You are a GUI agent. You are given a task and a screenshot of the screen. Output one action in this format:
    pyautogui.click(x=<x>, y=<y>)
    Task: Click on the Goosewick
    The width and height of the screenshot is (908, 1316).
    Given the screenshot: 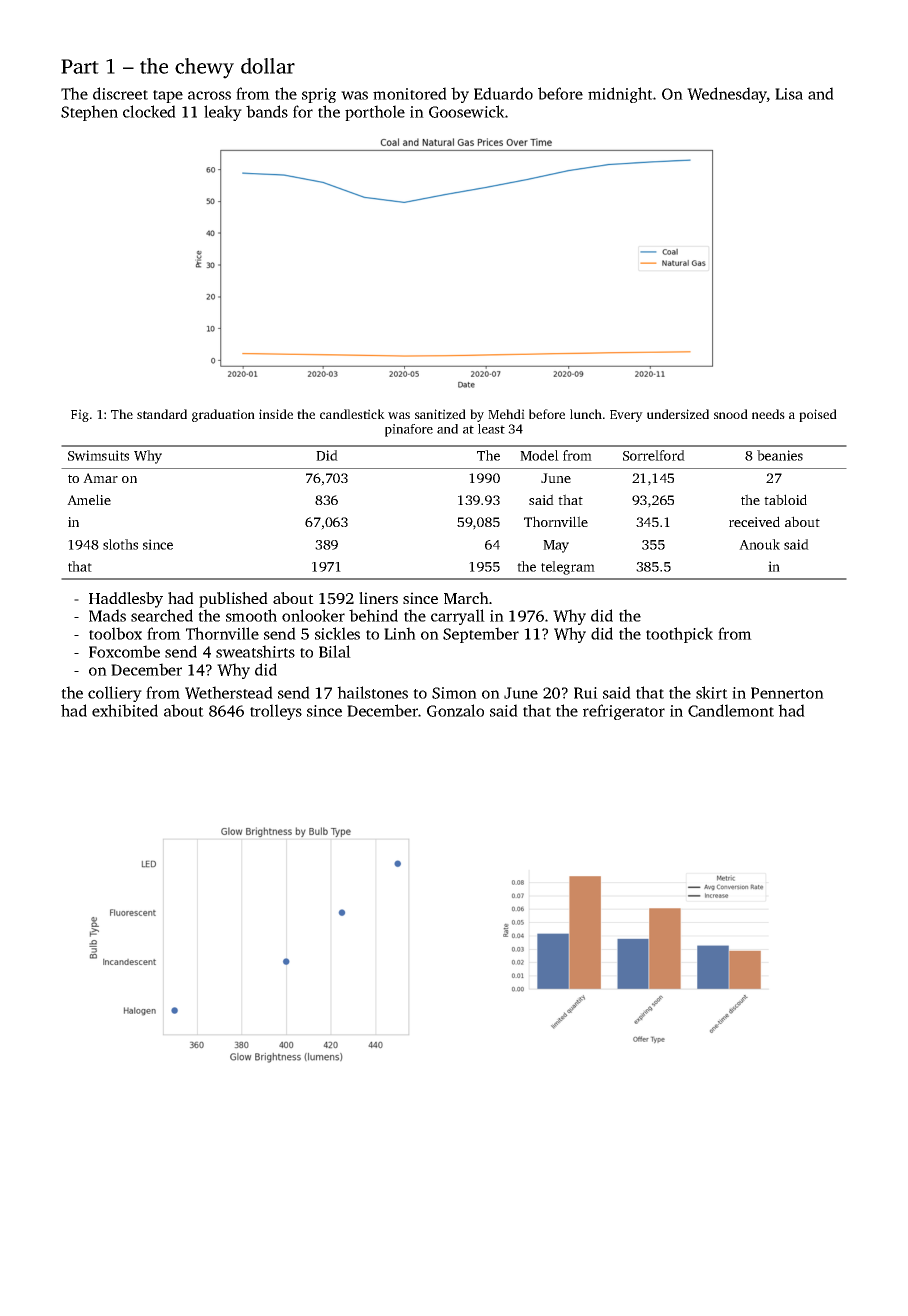 What is the action you would take?
    pyautogui.click(x=467, y=111)
